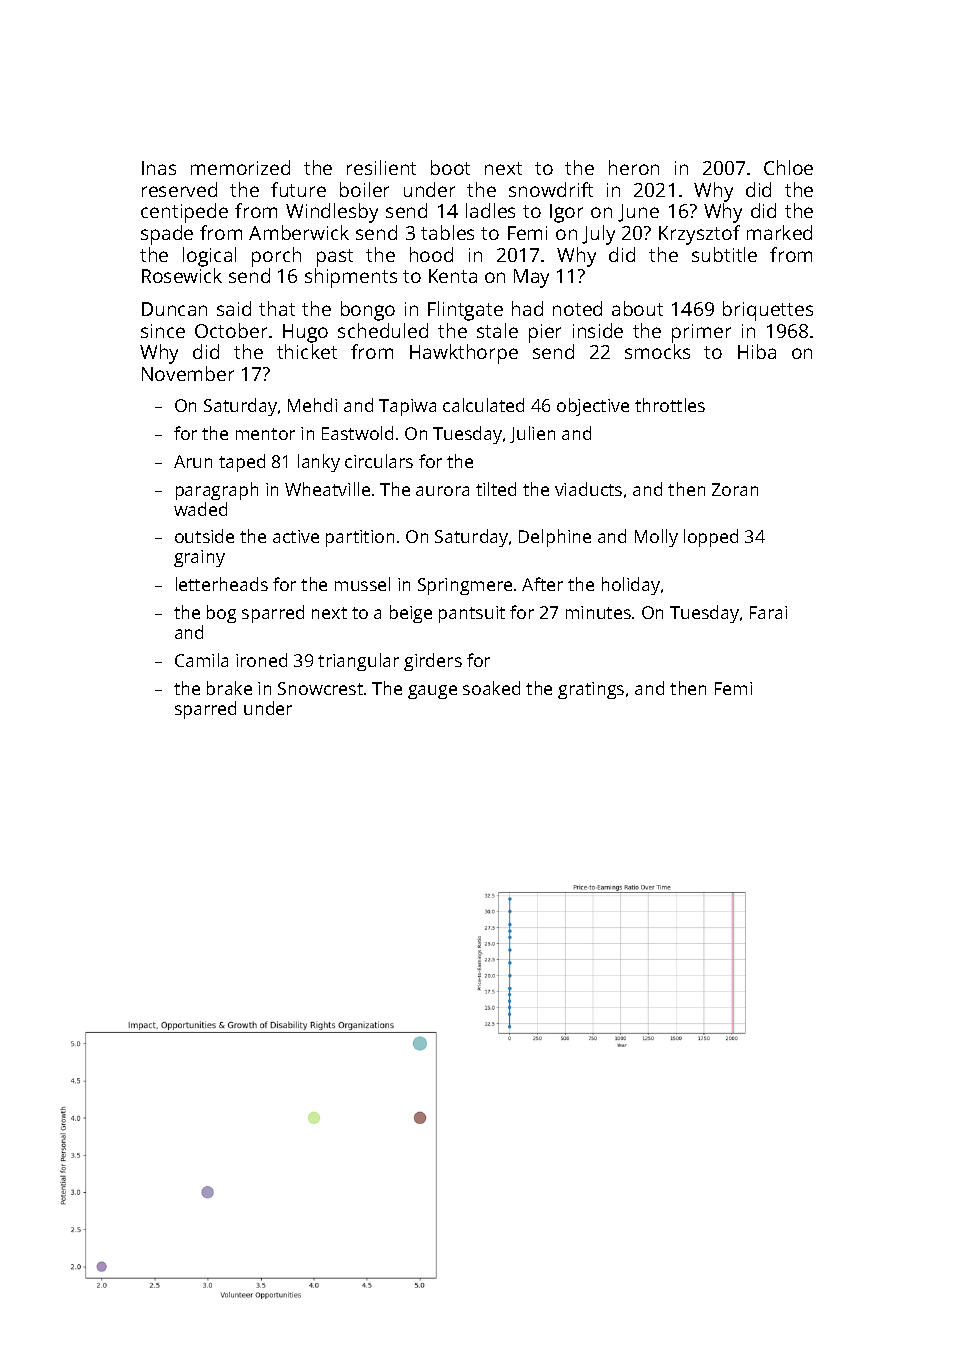  What do you see at coordinates (381, 167) in the image?
I see `resilient` at bounding box center [381, 167].
